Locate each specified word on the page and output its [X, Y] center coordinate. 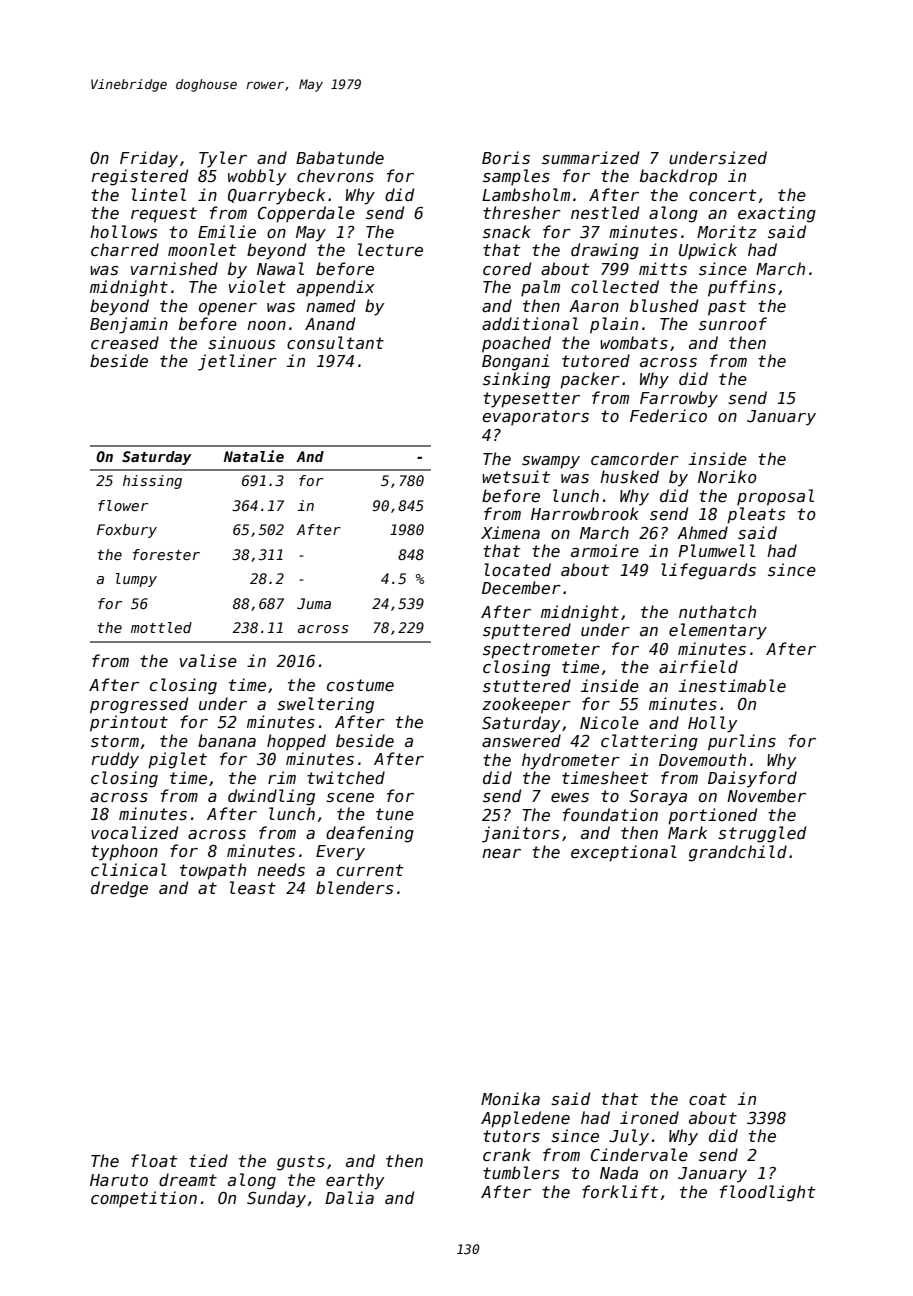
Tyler [223, 159]
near [501, 853]
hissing [152, 482]
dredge [119, 889]
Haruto [119, 1180]
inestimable [732, 685]
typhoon [124, 852]
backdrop [678, 177]
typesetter [531, 400]
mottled [161, 627]
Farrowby [679, 399]
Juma [314, 603]
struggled [762, 834]
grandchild [738, 853]
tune [395, 814]
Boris [506, 157]
